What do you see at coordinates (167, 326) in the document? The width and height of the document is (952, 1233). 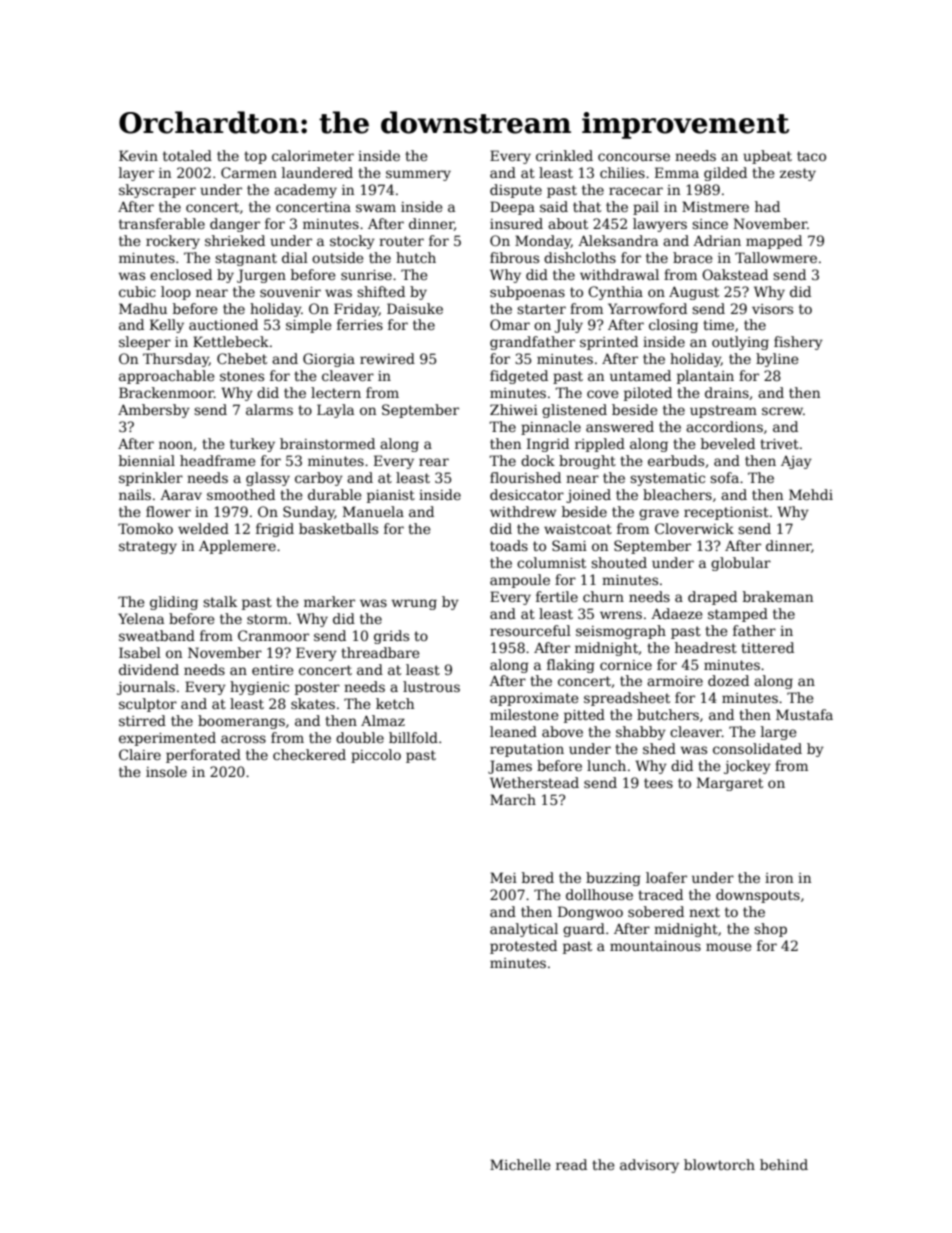 I see `Kelly` at bounding box center [167, 326].
